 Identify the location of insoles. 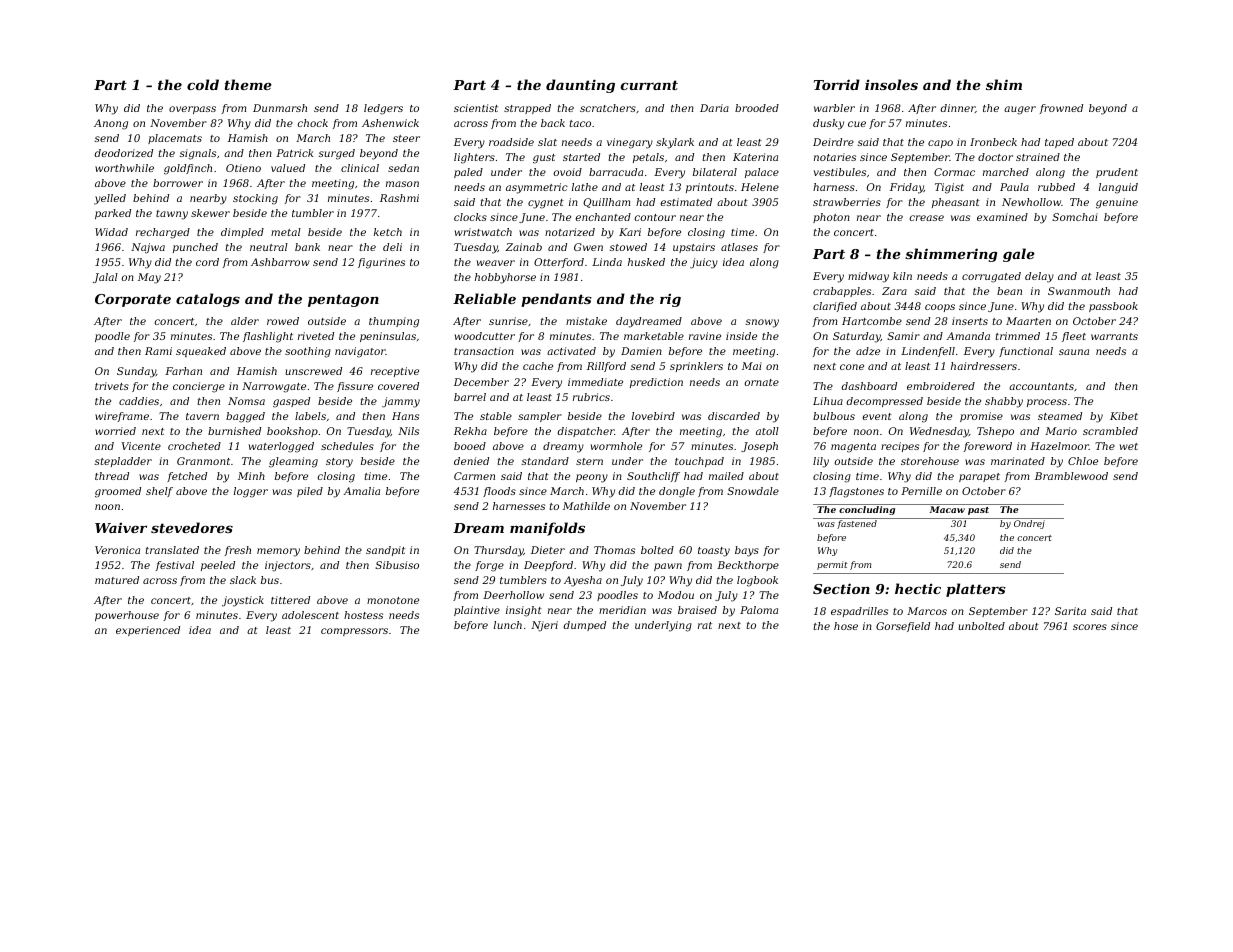
(891, 84).
